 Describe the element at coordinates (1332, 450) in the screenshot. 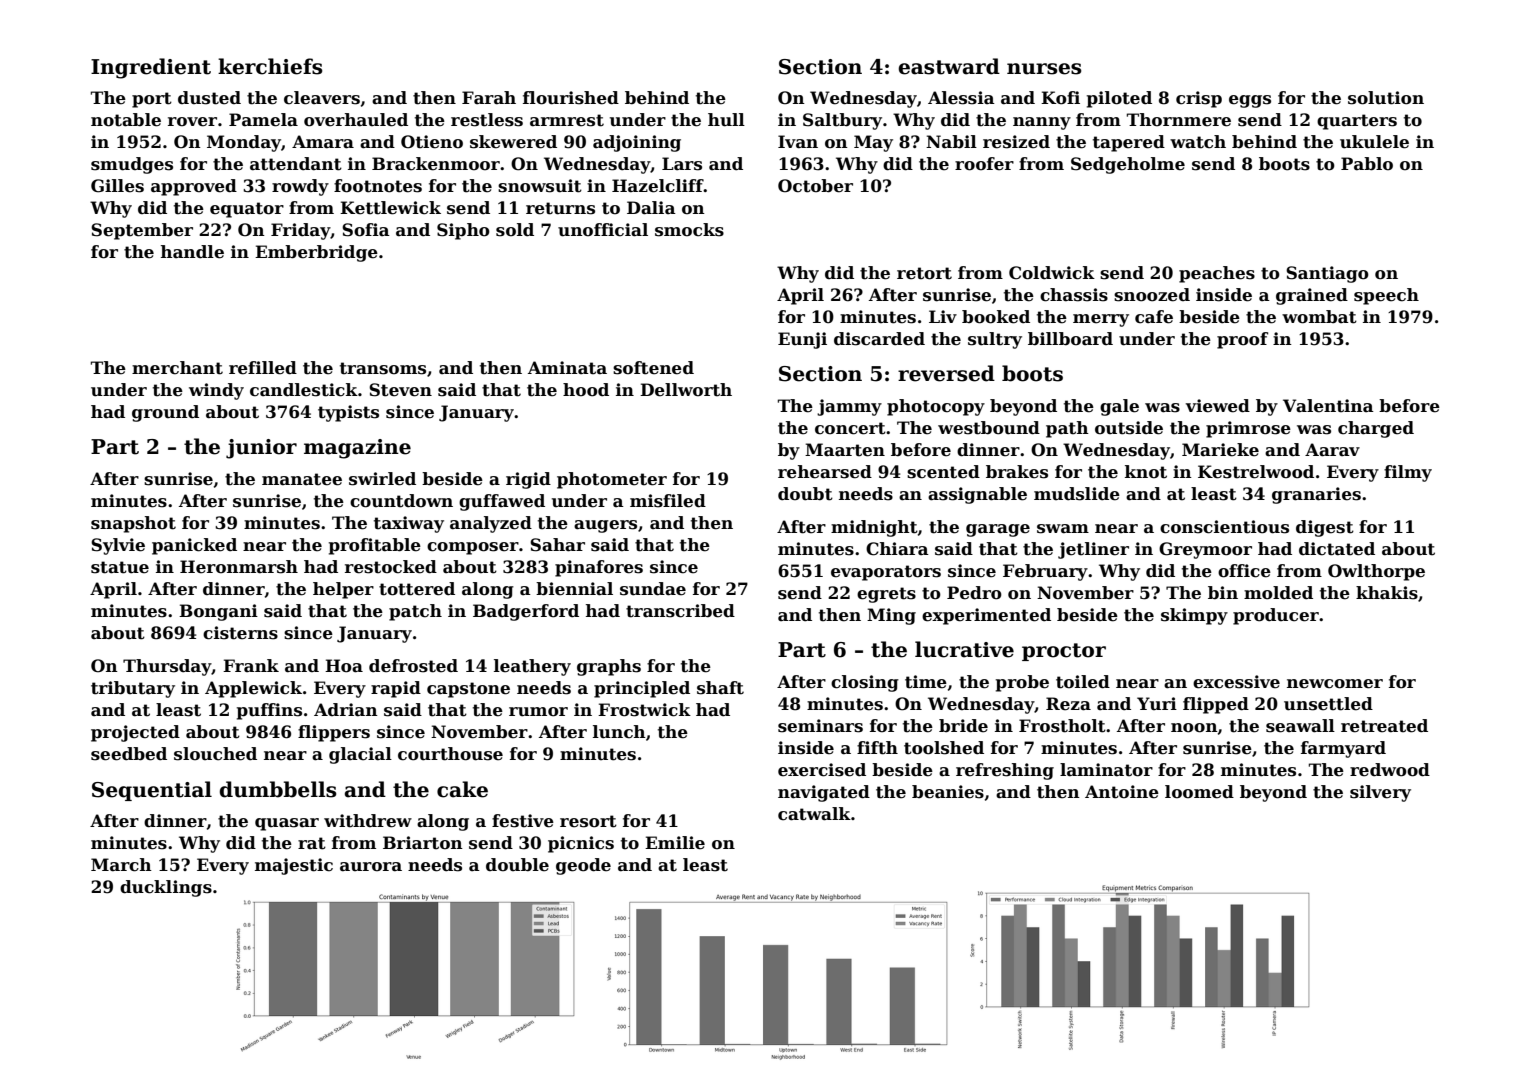

I see `Aarav` at that location.
